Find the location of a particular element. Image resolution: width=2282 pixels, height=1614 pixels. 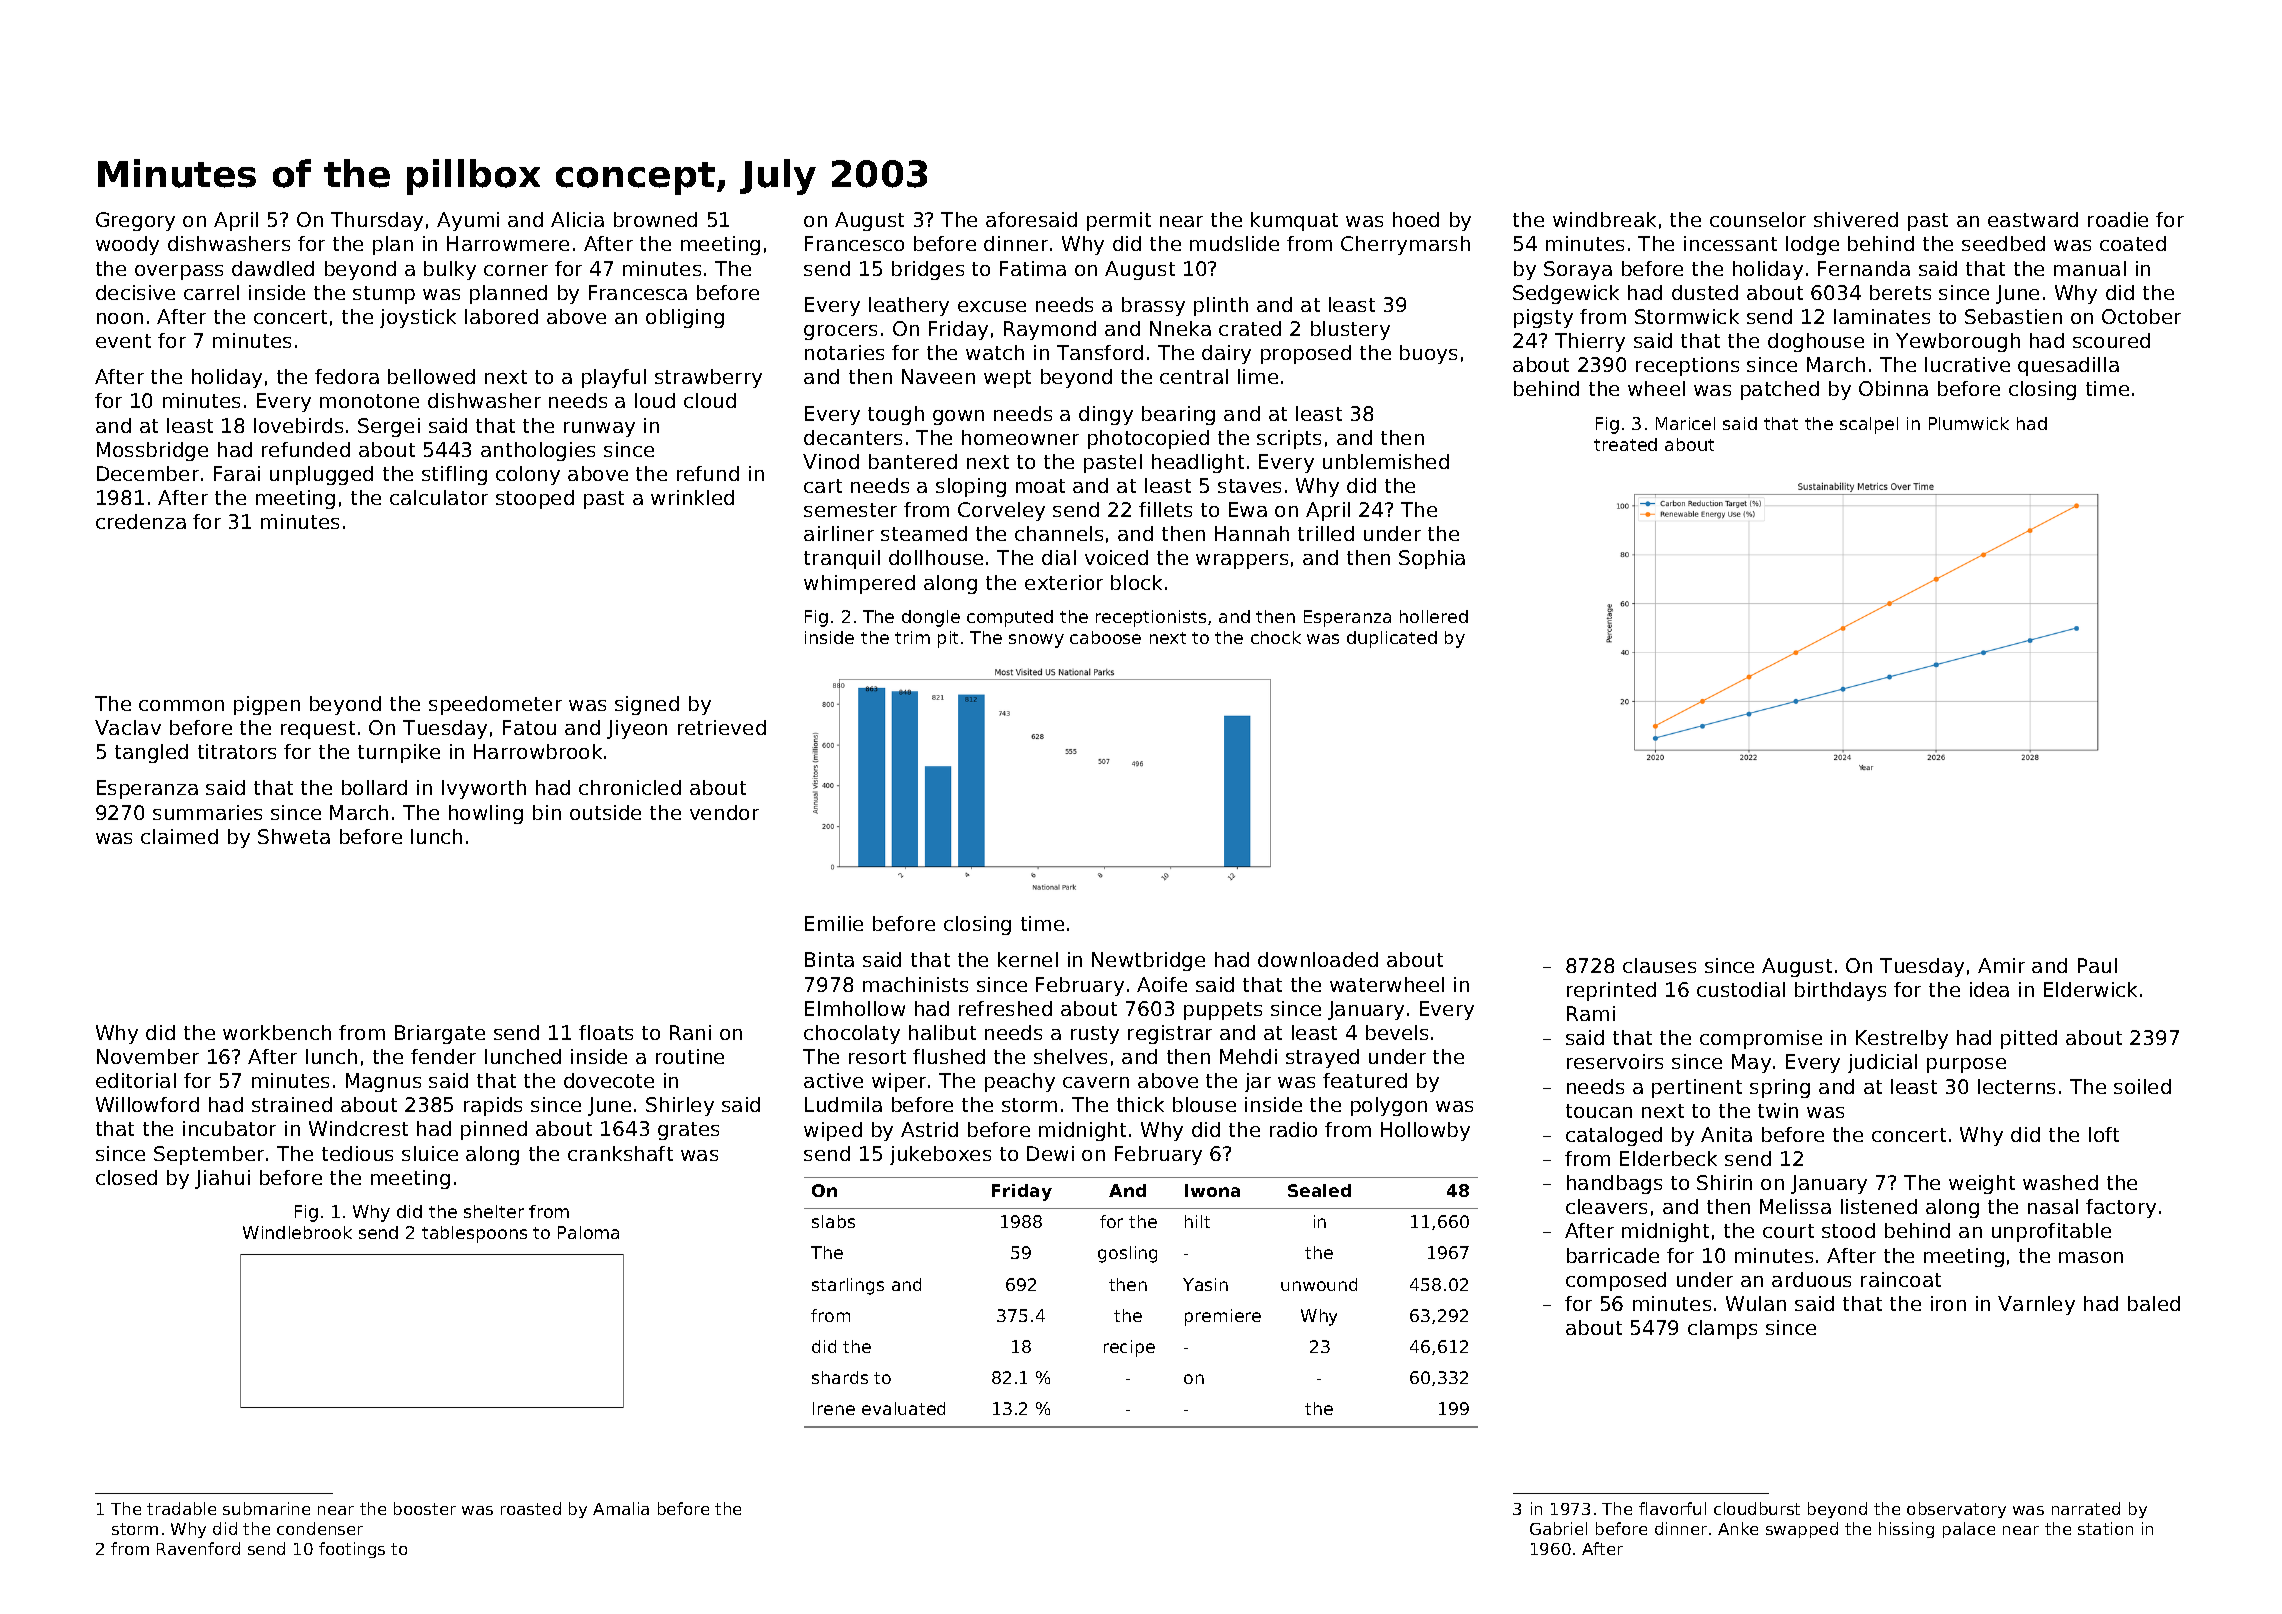

snowy is located at coordinates (1036, 641).
